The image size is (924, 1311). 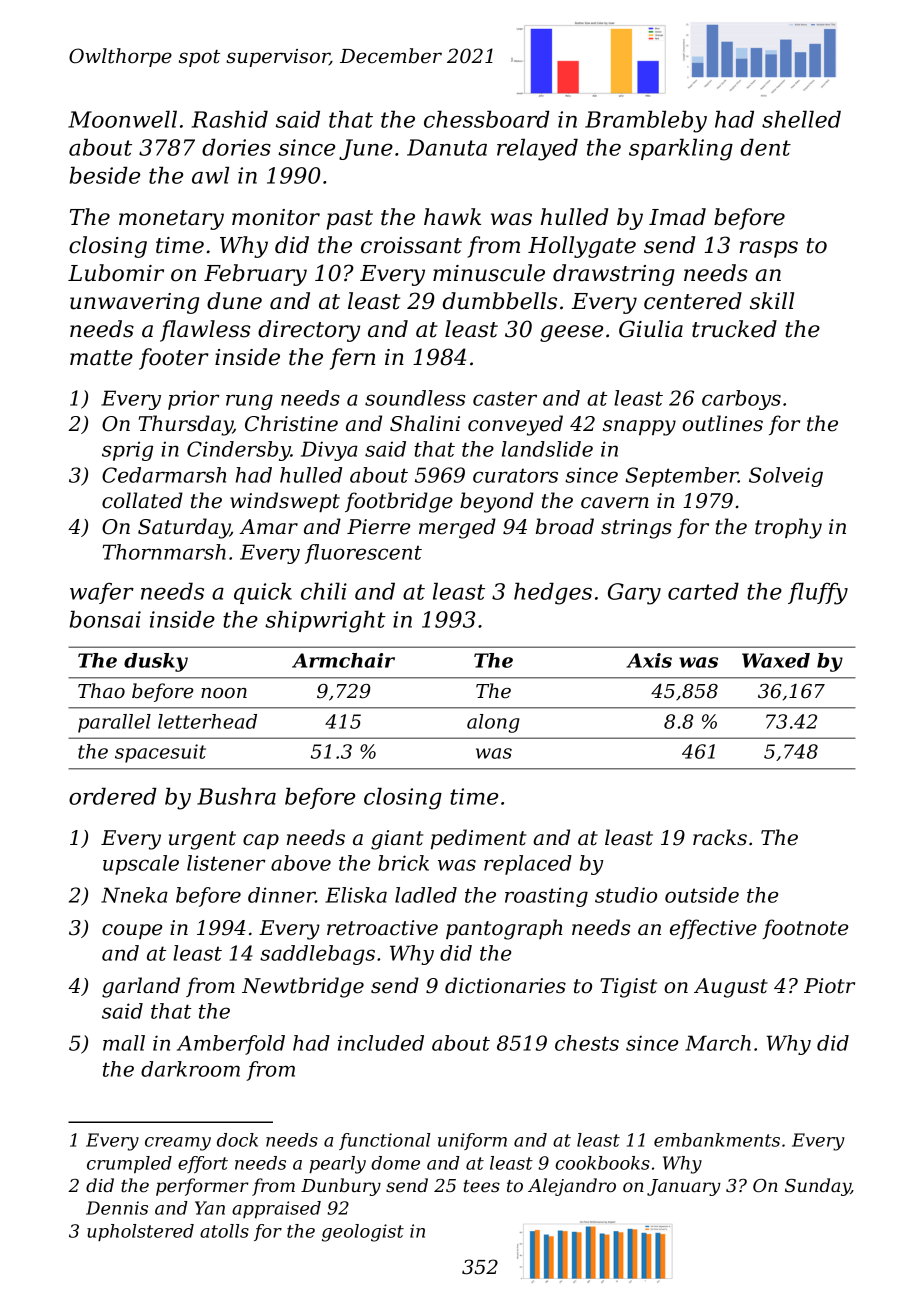 I want to click on racks, so click(x=720, y=837).
